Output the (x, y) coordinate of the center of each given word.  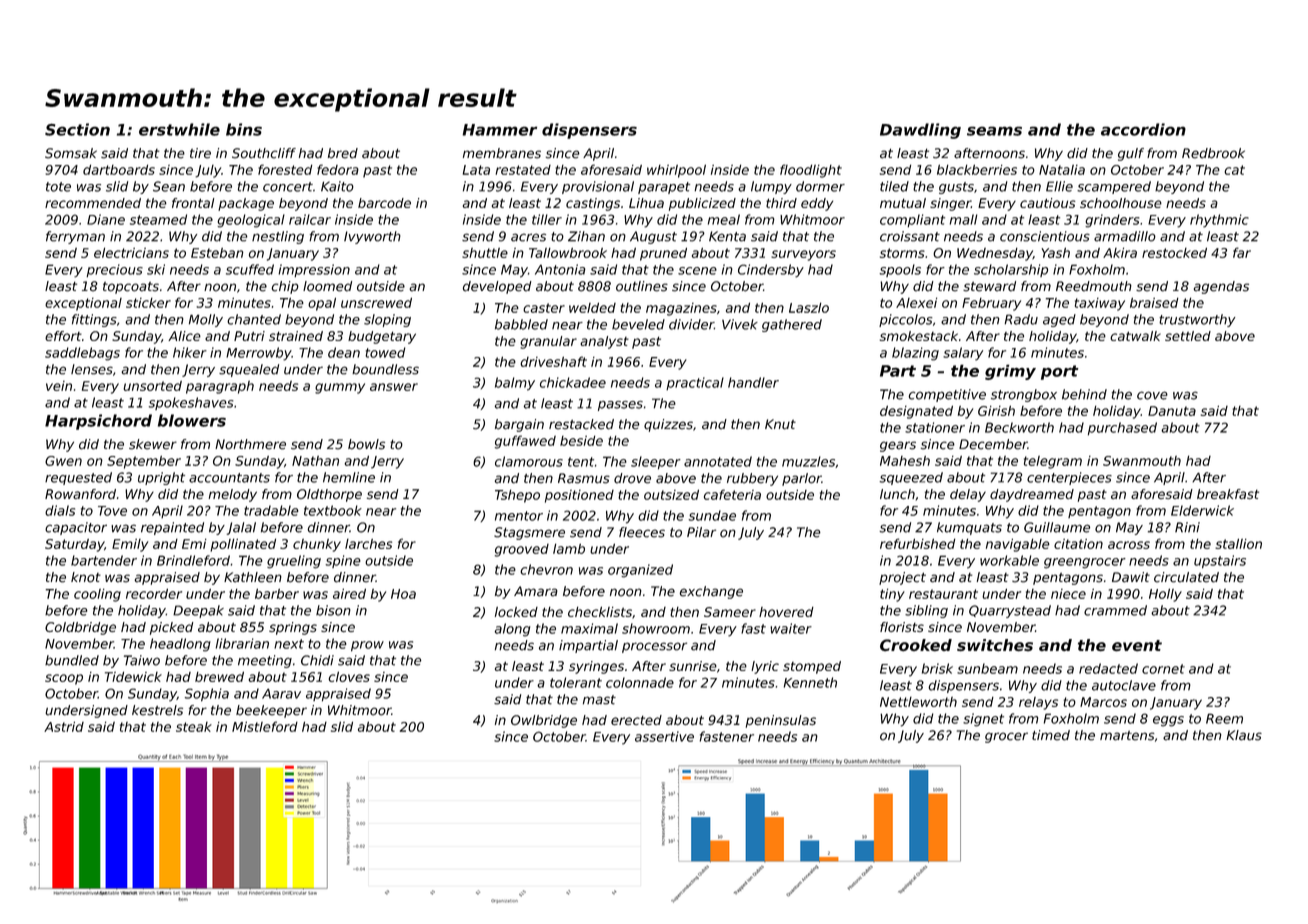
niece (1068, 594)
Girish (996, 410)
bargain (519, 425)
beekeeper (271, 711)
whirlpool (676, 171)
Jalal (241, 528)
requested (78, 478)
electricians (131, 253)
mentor (519, 516)
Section (77, 129)
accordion (1143, 129)
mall (964, 219)
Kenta (727, 236)
